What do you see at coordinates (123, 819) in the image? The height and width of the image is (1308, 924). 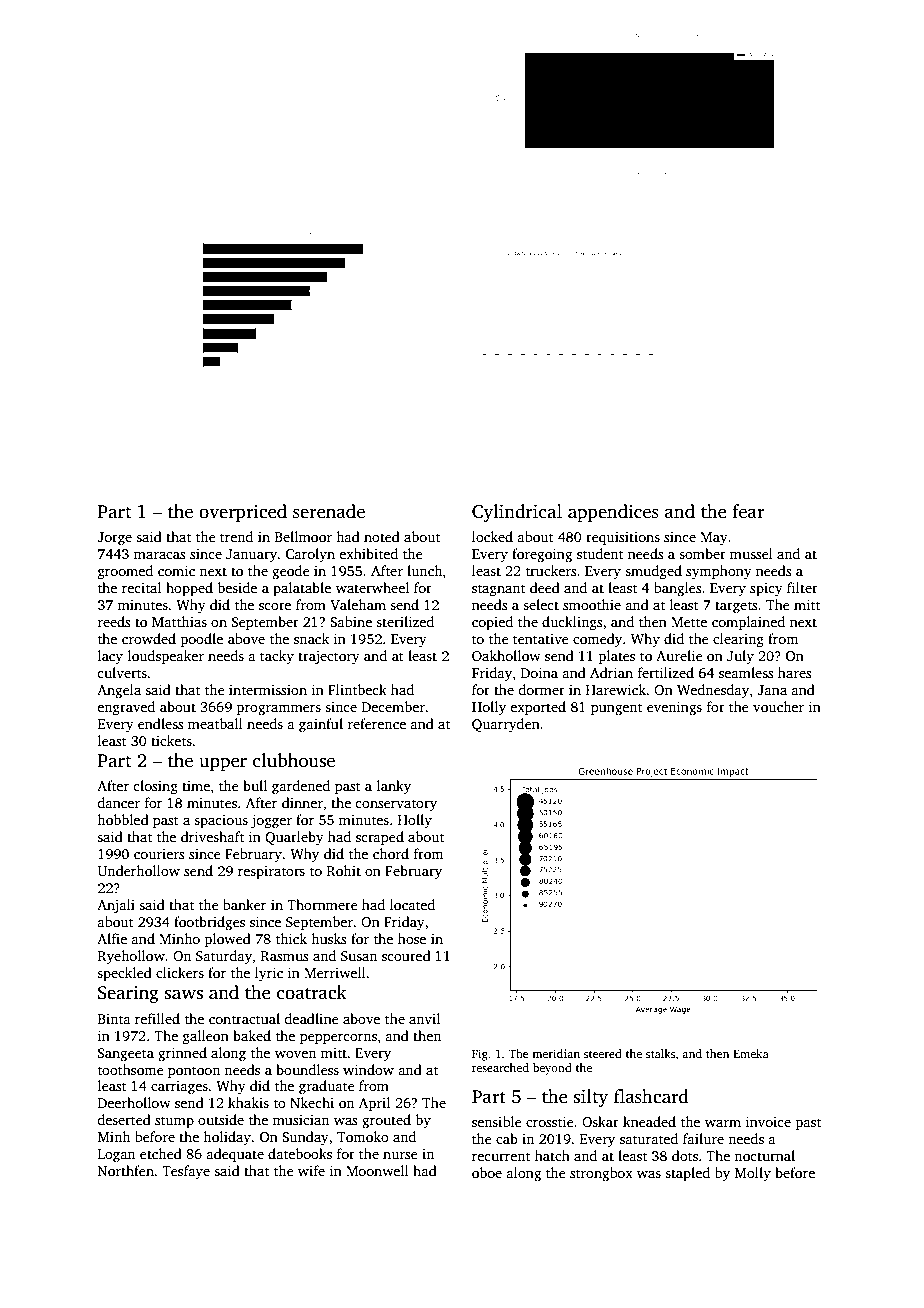 I see `hobbled` at bounding box center [123, 819].
